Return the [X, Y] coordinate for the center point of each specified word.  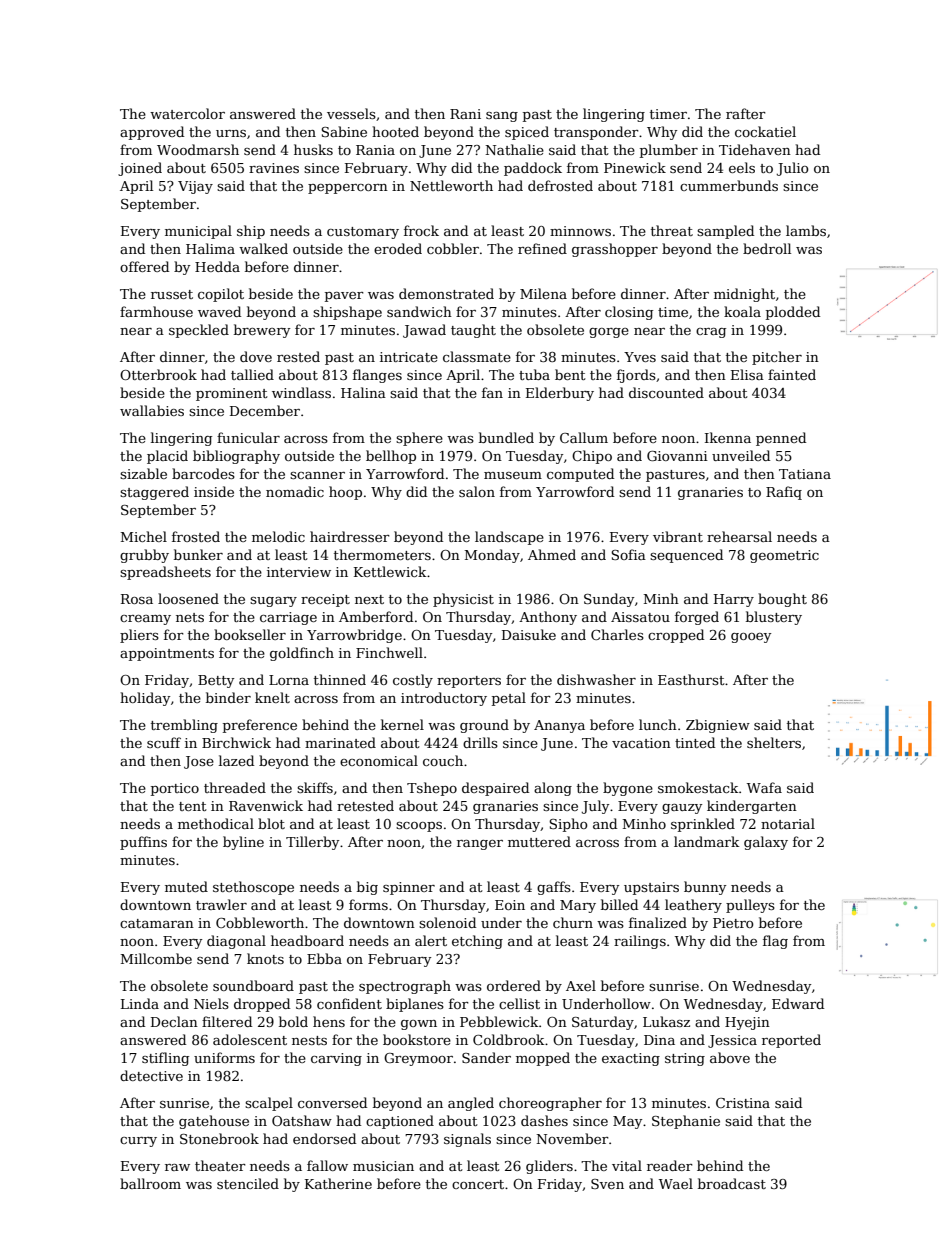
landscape [509, 538]
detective [151, 1075]
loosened [188, 598]
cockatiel [765, 131]
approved [152, 133]
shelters [774, 742]
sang [502, 117]
